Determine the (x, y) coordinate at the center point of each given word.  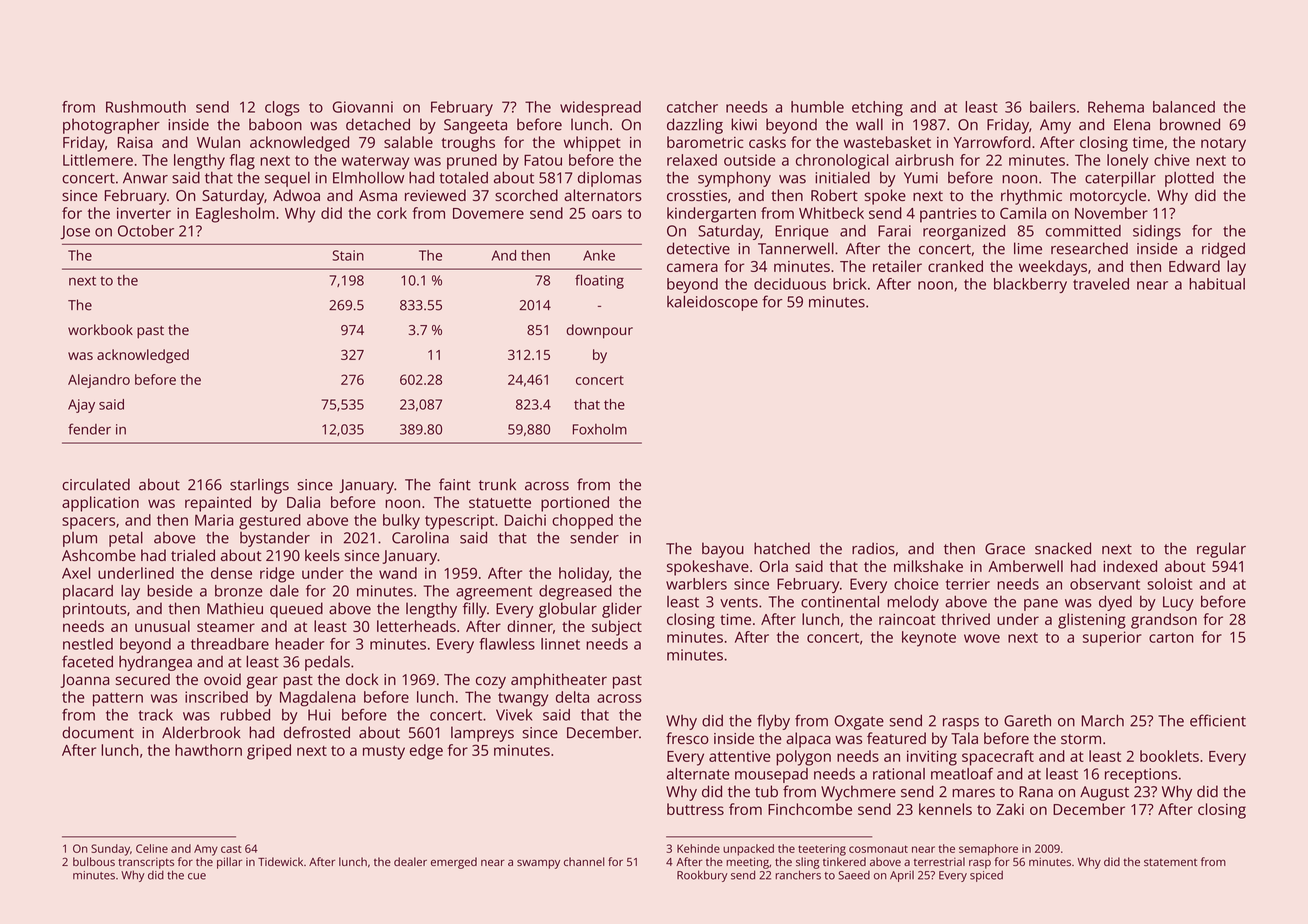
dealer (410, 861)
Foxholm (600, 429)
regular (1221, 550)
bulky (401, 522)
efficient (1218, 720)
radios (873, 548)
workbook (100, 329)
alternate (698, 774)
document (98, 732)
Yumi (921, 178)
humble (817, 107)
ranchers (798, 875)
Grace (1005, 549)
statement (1170, 862)
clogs (282, 108)
